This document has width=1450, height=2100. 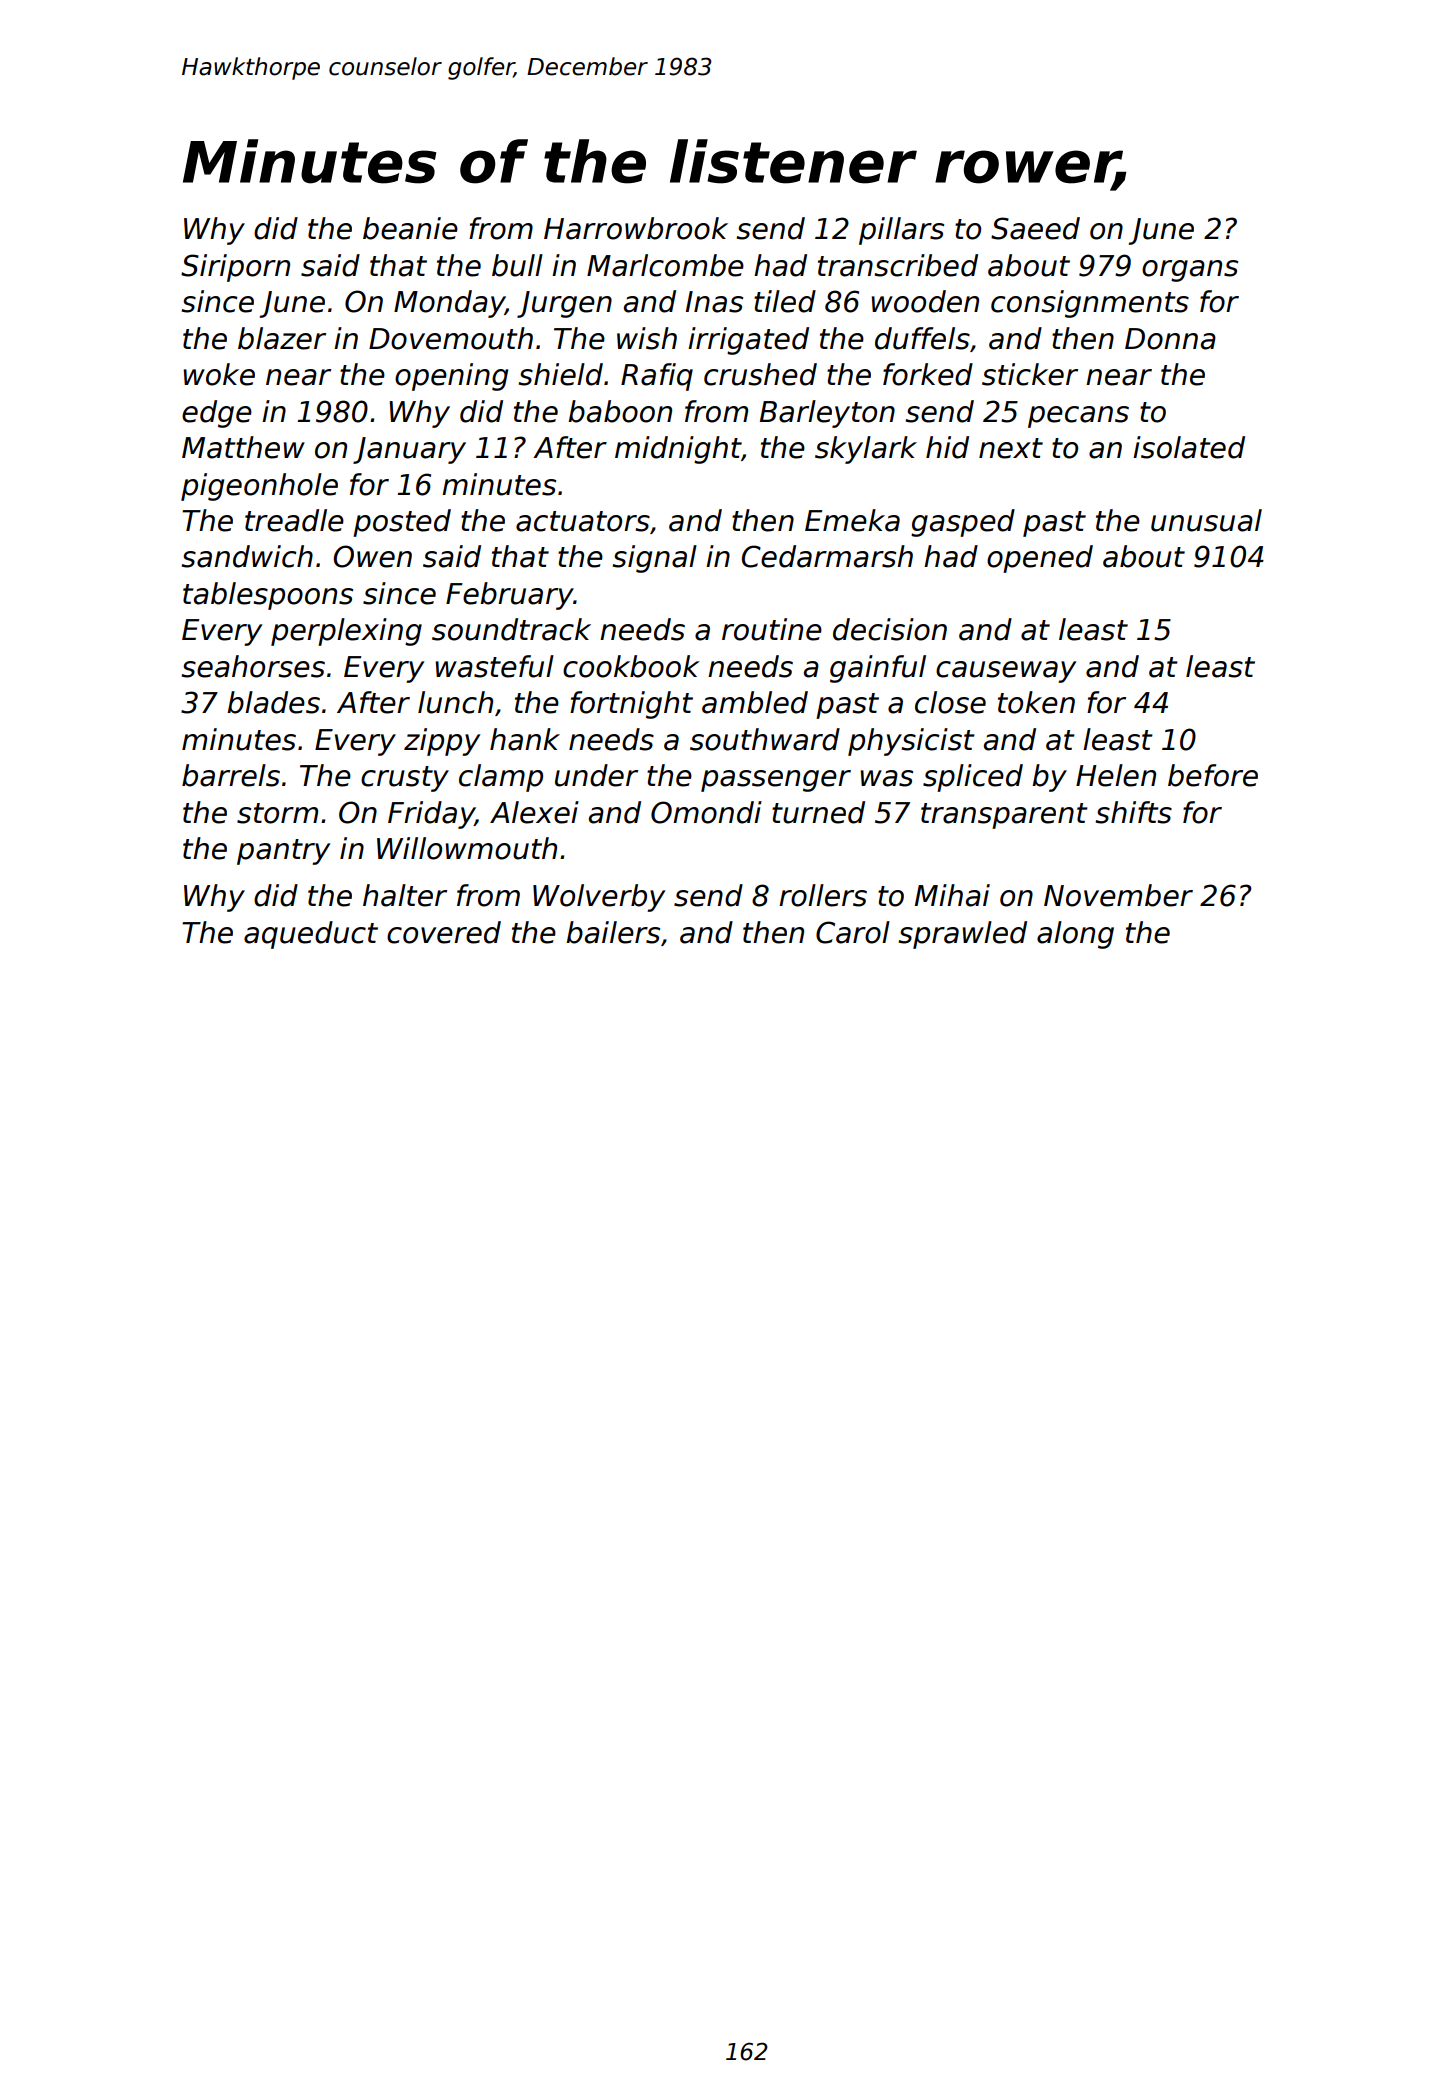 I want to click on zippy, so click(x=442, y=742).
